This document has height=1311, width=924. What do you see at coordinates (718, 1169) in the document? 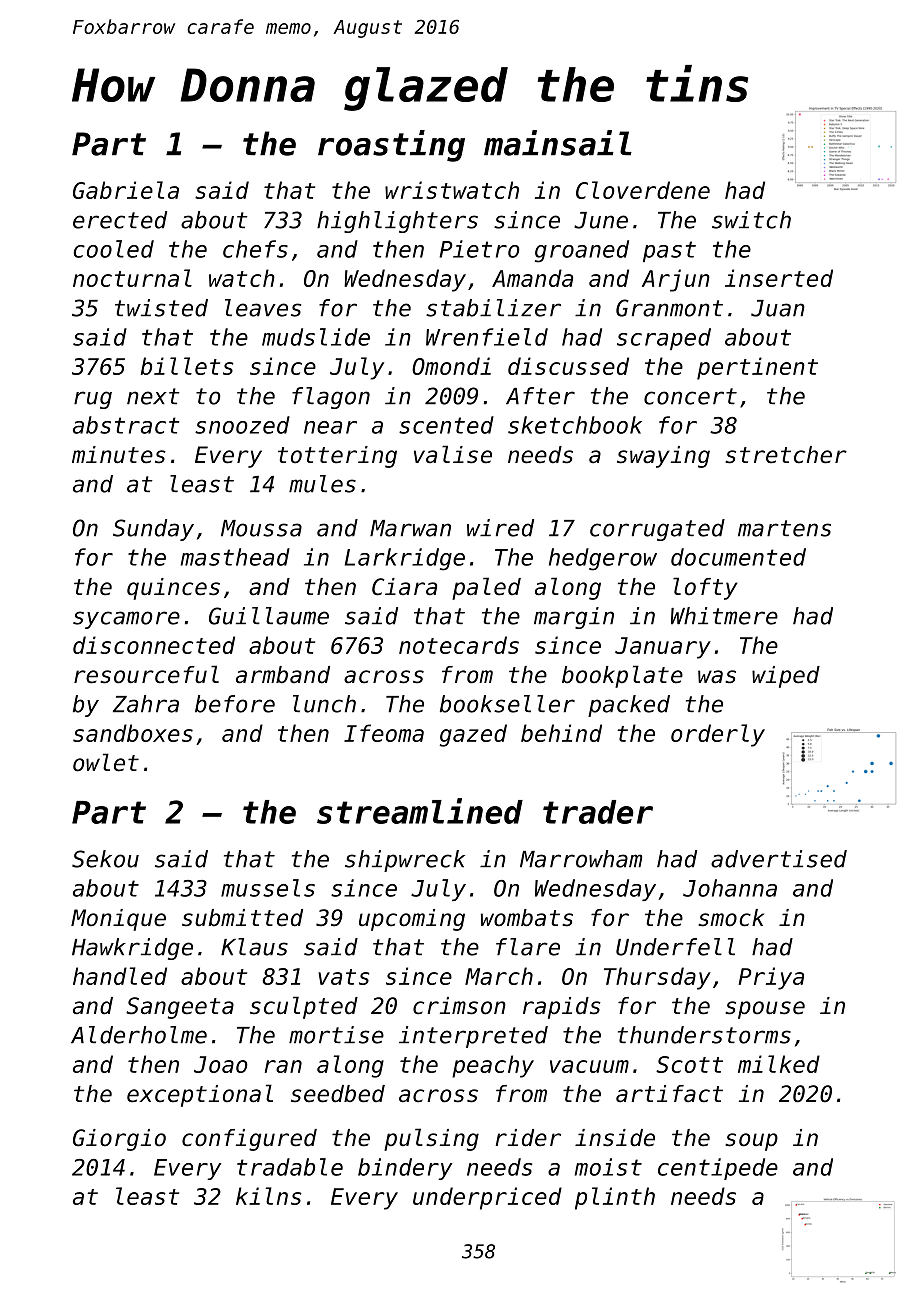
I see `centipede` at bounding box center [718, 1169].
